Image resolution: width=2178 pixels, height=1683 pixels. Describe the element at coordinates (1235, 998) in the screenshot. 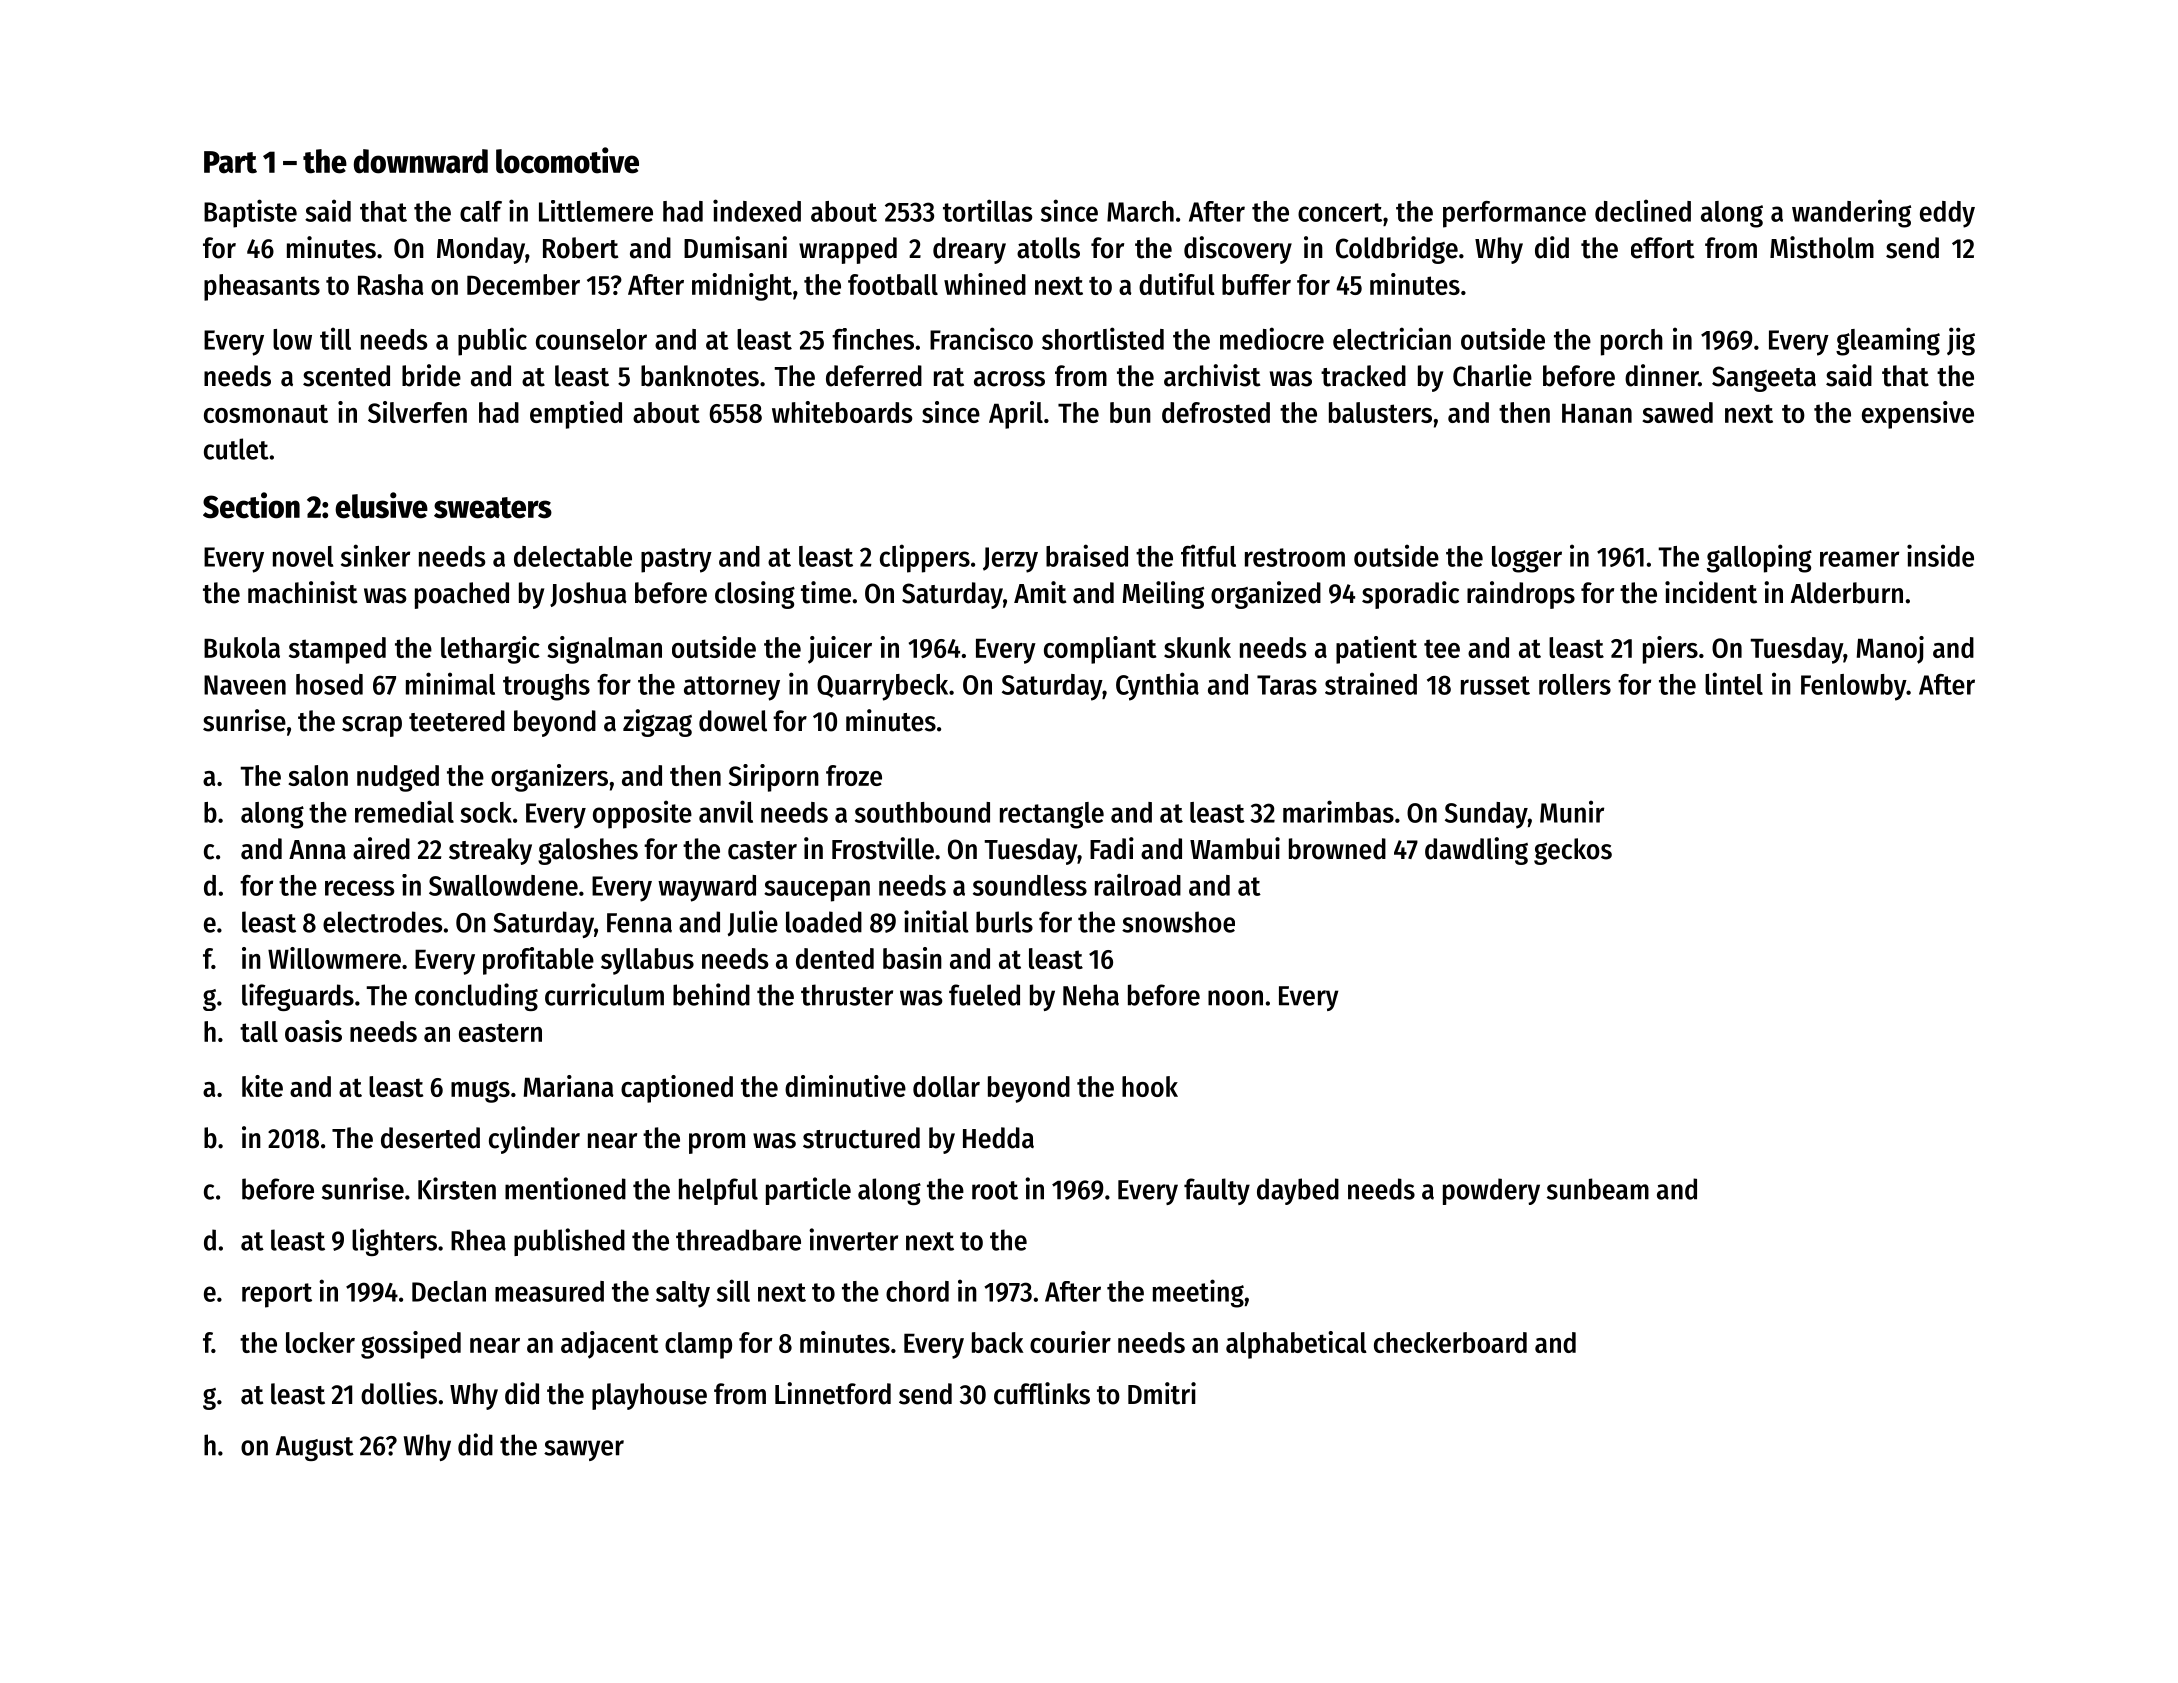

I see `noon` at that location.
